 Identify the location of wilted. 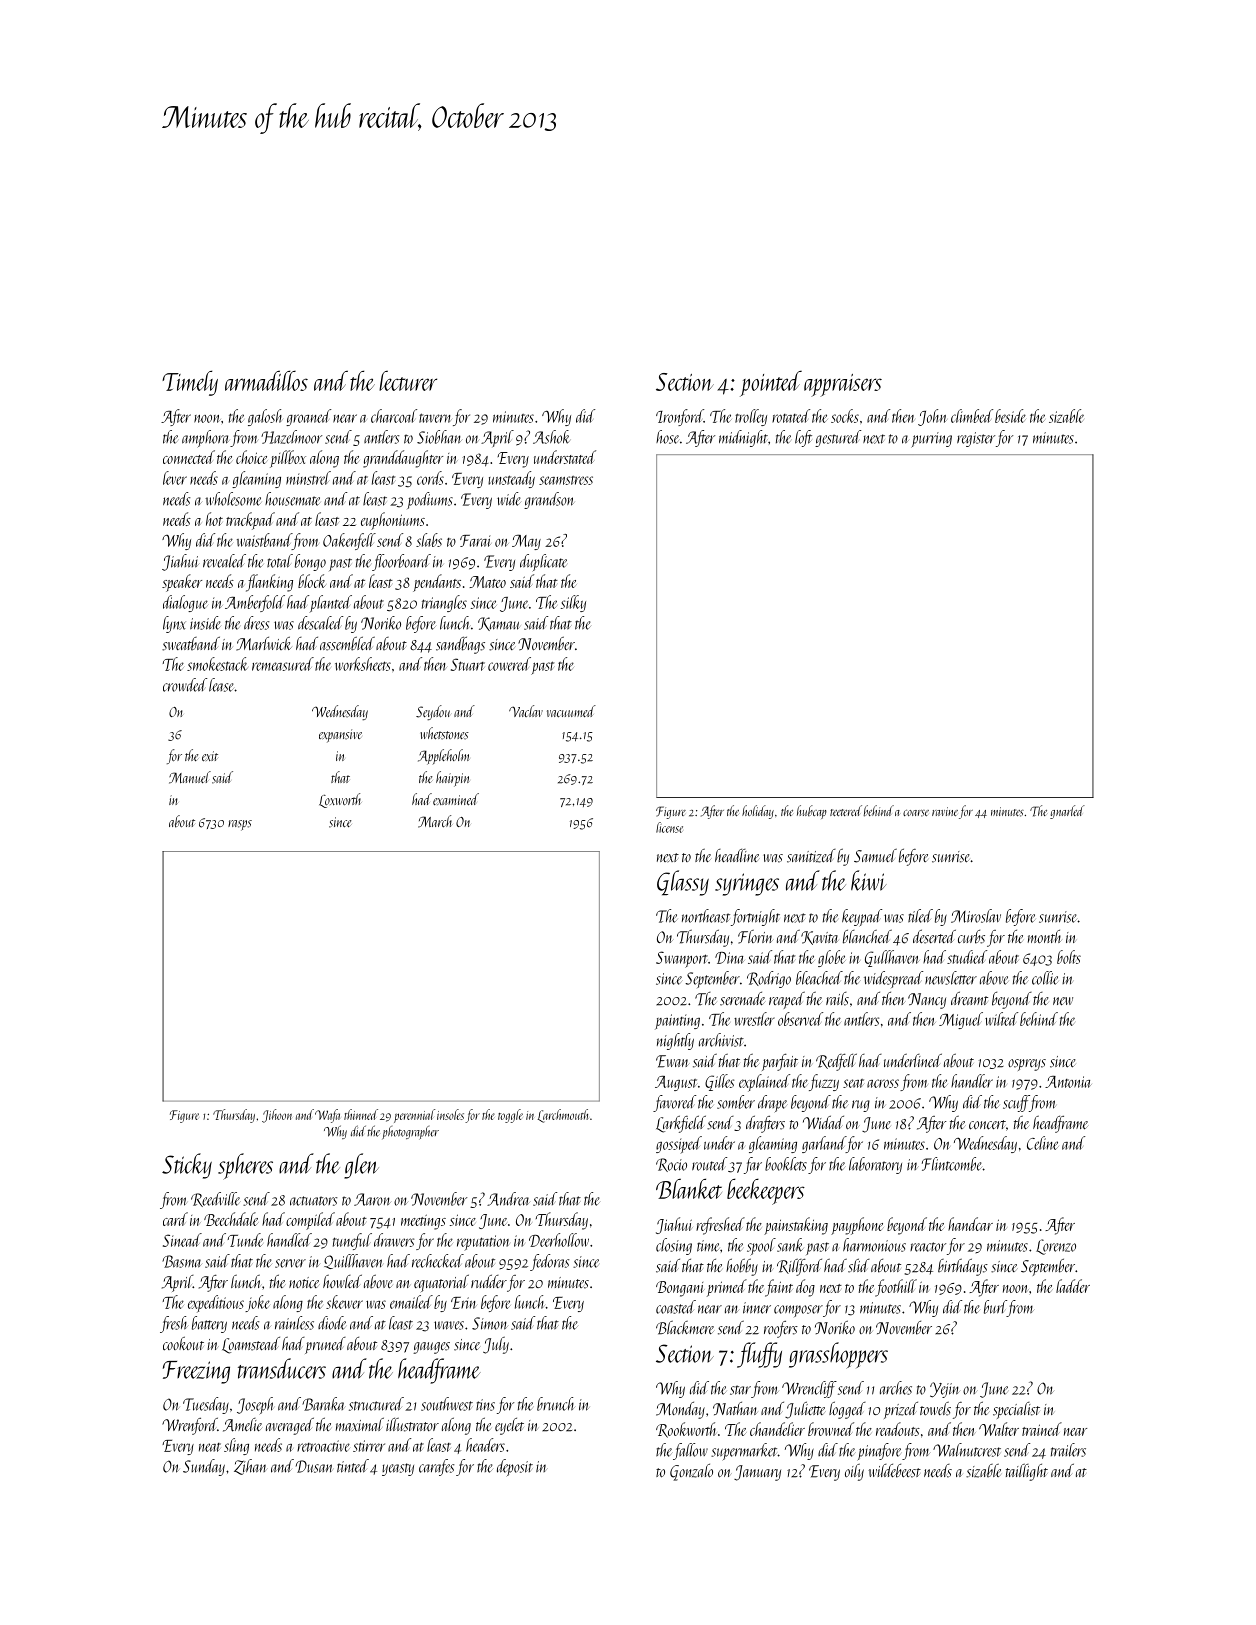
(1001, 1019).
